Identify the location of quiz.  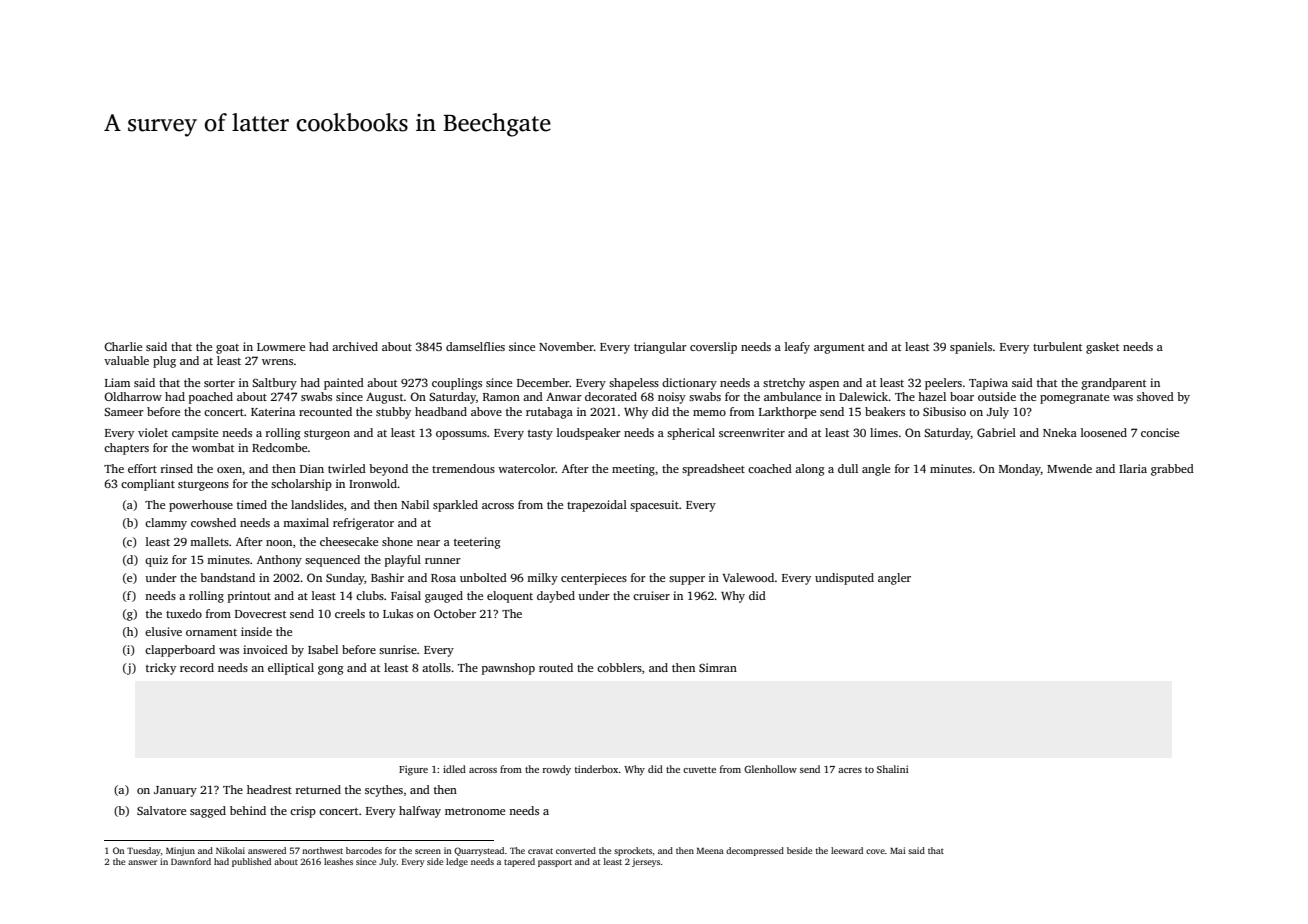
(156, 561).
